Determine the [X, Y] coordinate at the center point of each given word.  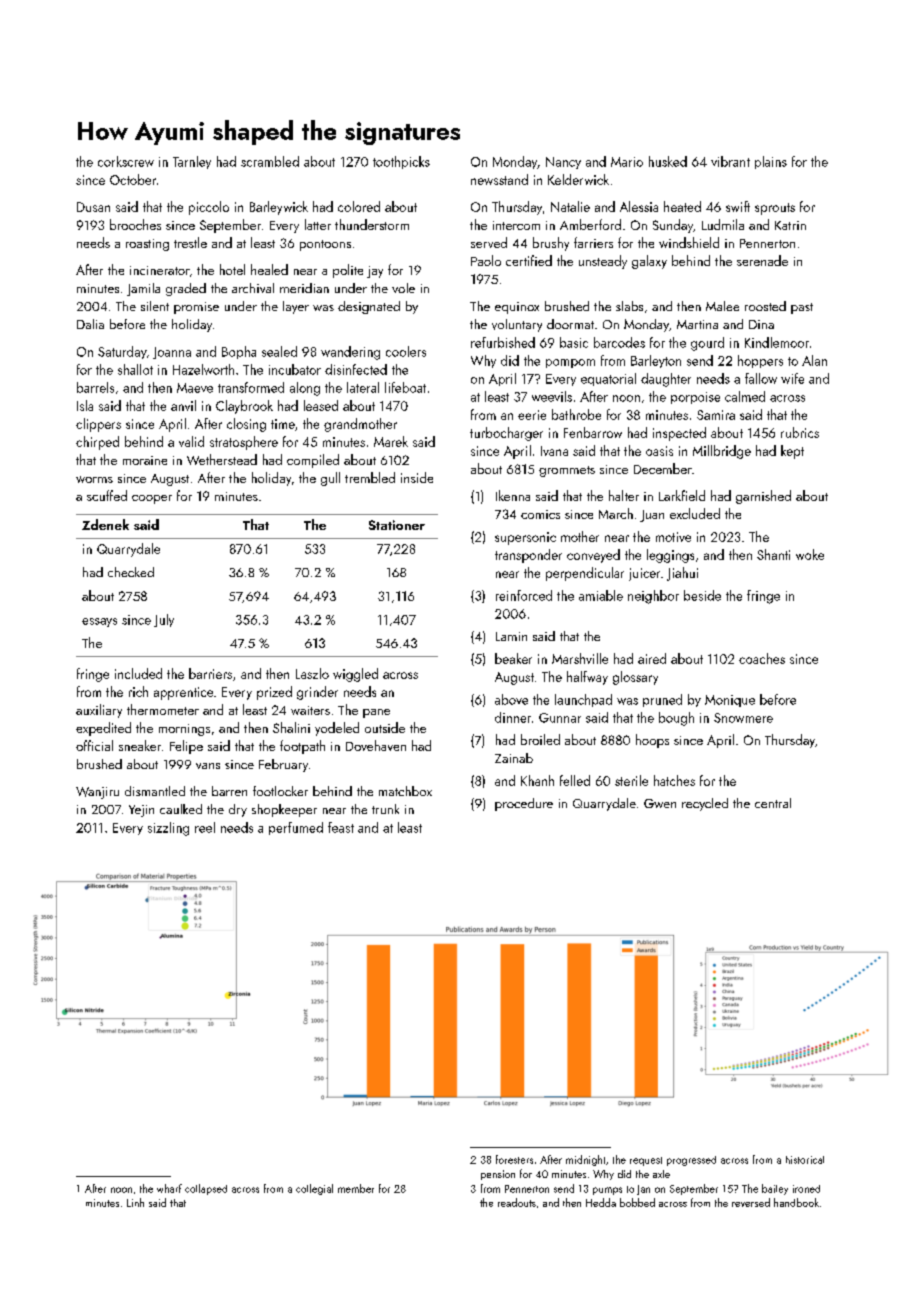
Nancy [563, 163]
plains [771, 162]
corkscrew [126, 161]
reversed [751, 1202]
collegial [314, 1189]
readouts [517, 1202]
